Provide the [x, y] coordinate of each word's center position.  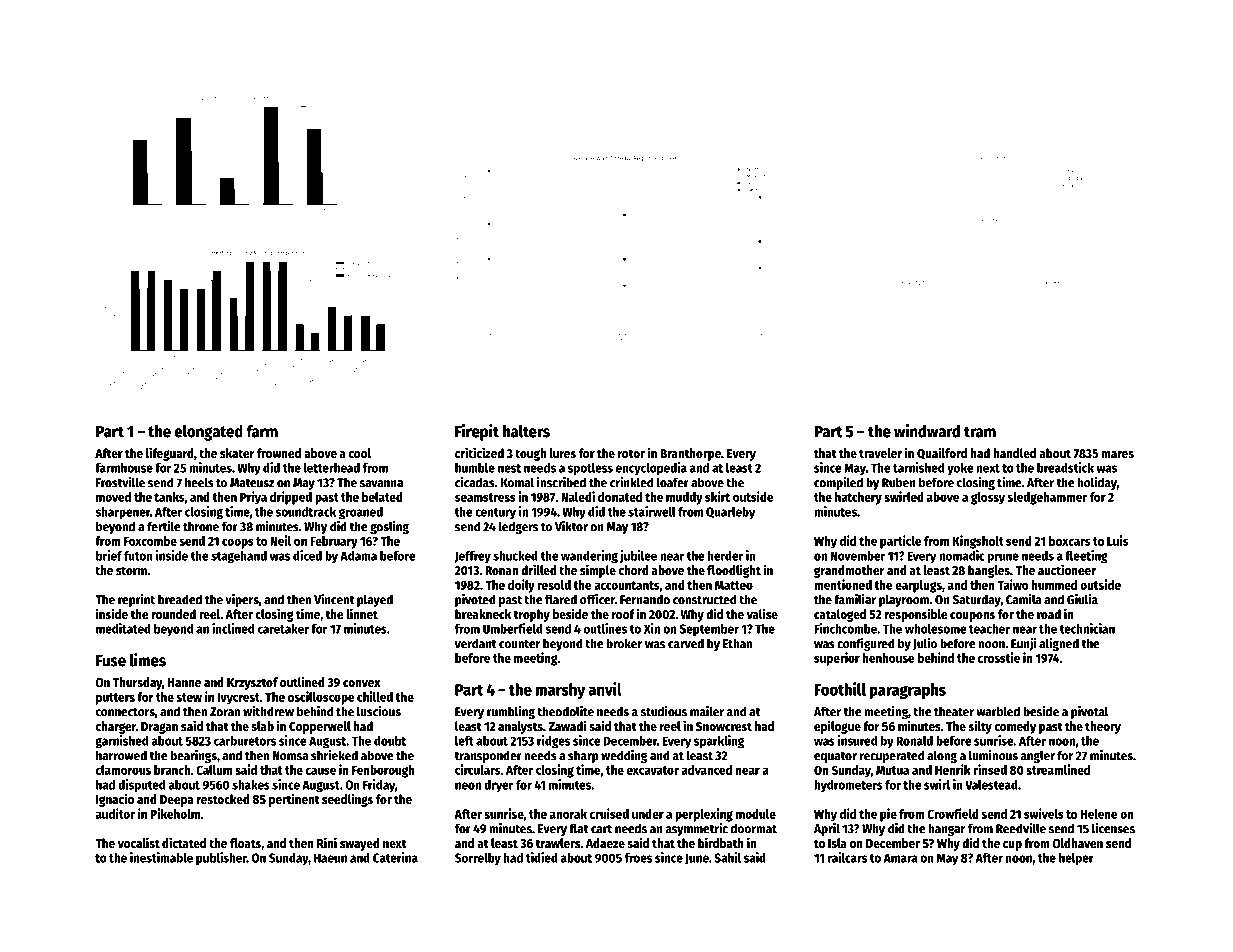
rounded [174, 614]
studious [663, 711]
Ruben [899, 482]
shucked [515, 556]
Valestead [991, 785]
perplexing [704, 815]
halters [526, 431]
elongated [208, 433]
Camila [1024, 599]
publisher [221, 859]
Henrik [953, 769]
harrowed [121, 755]
